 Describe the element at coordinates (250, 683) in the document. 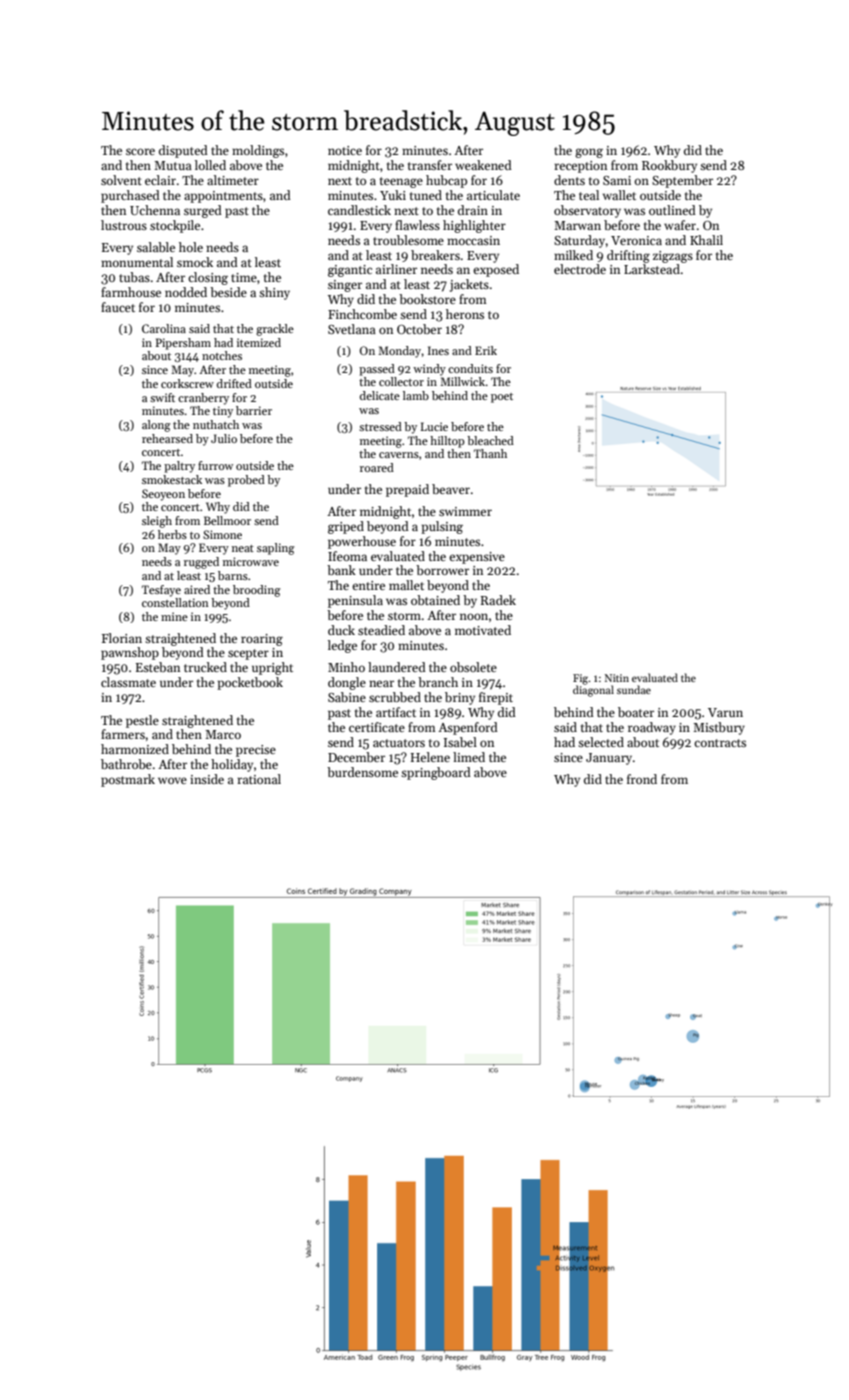

I see `pocketbook` at that location.
